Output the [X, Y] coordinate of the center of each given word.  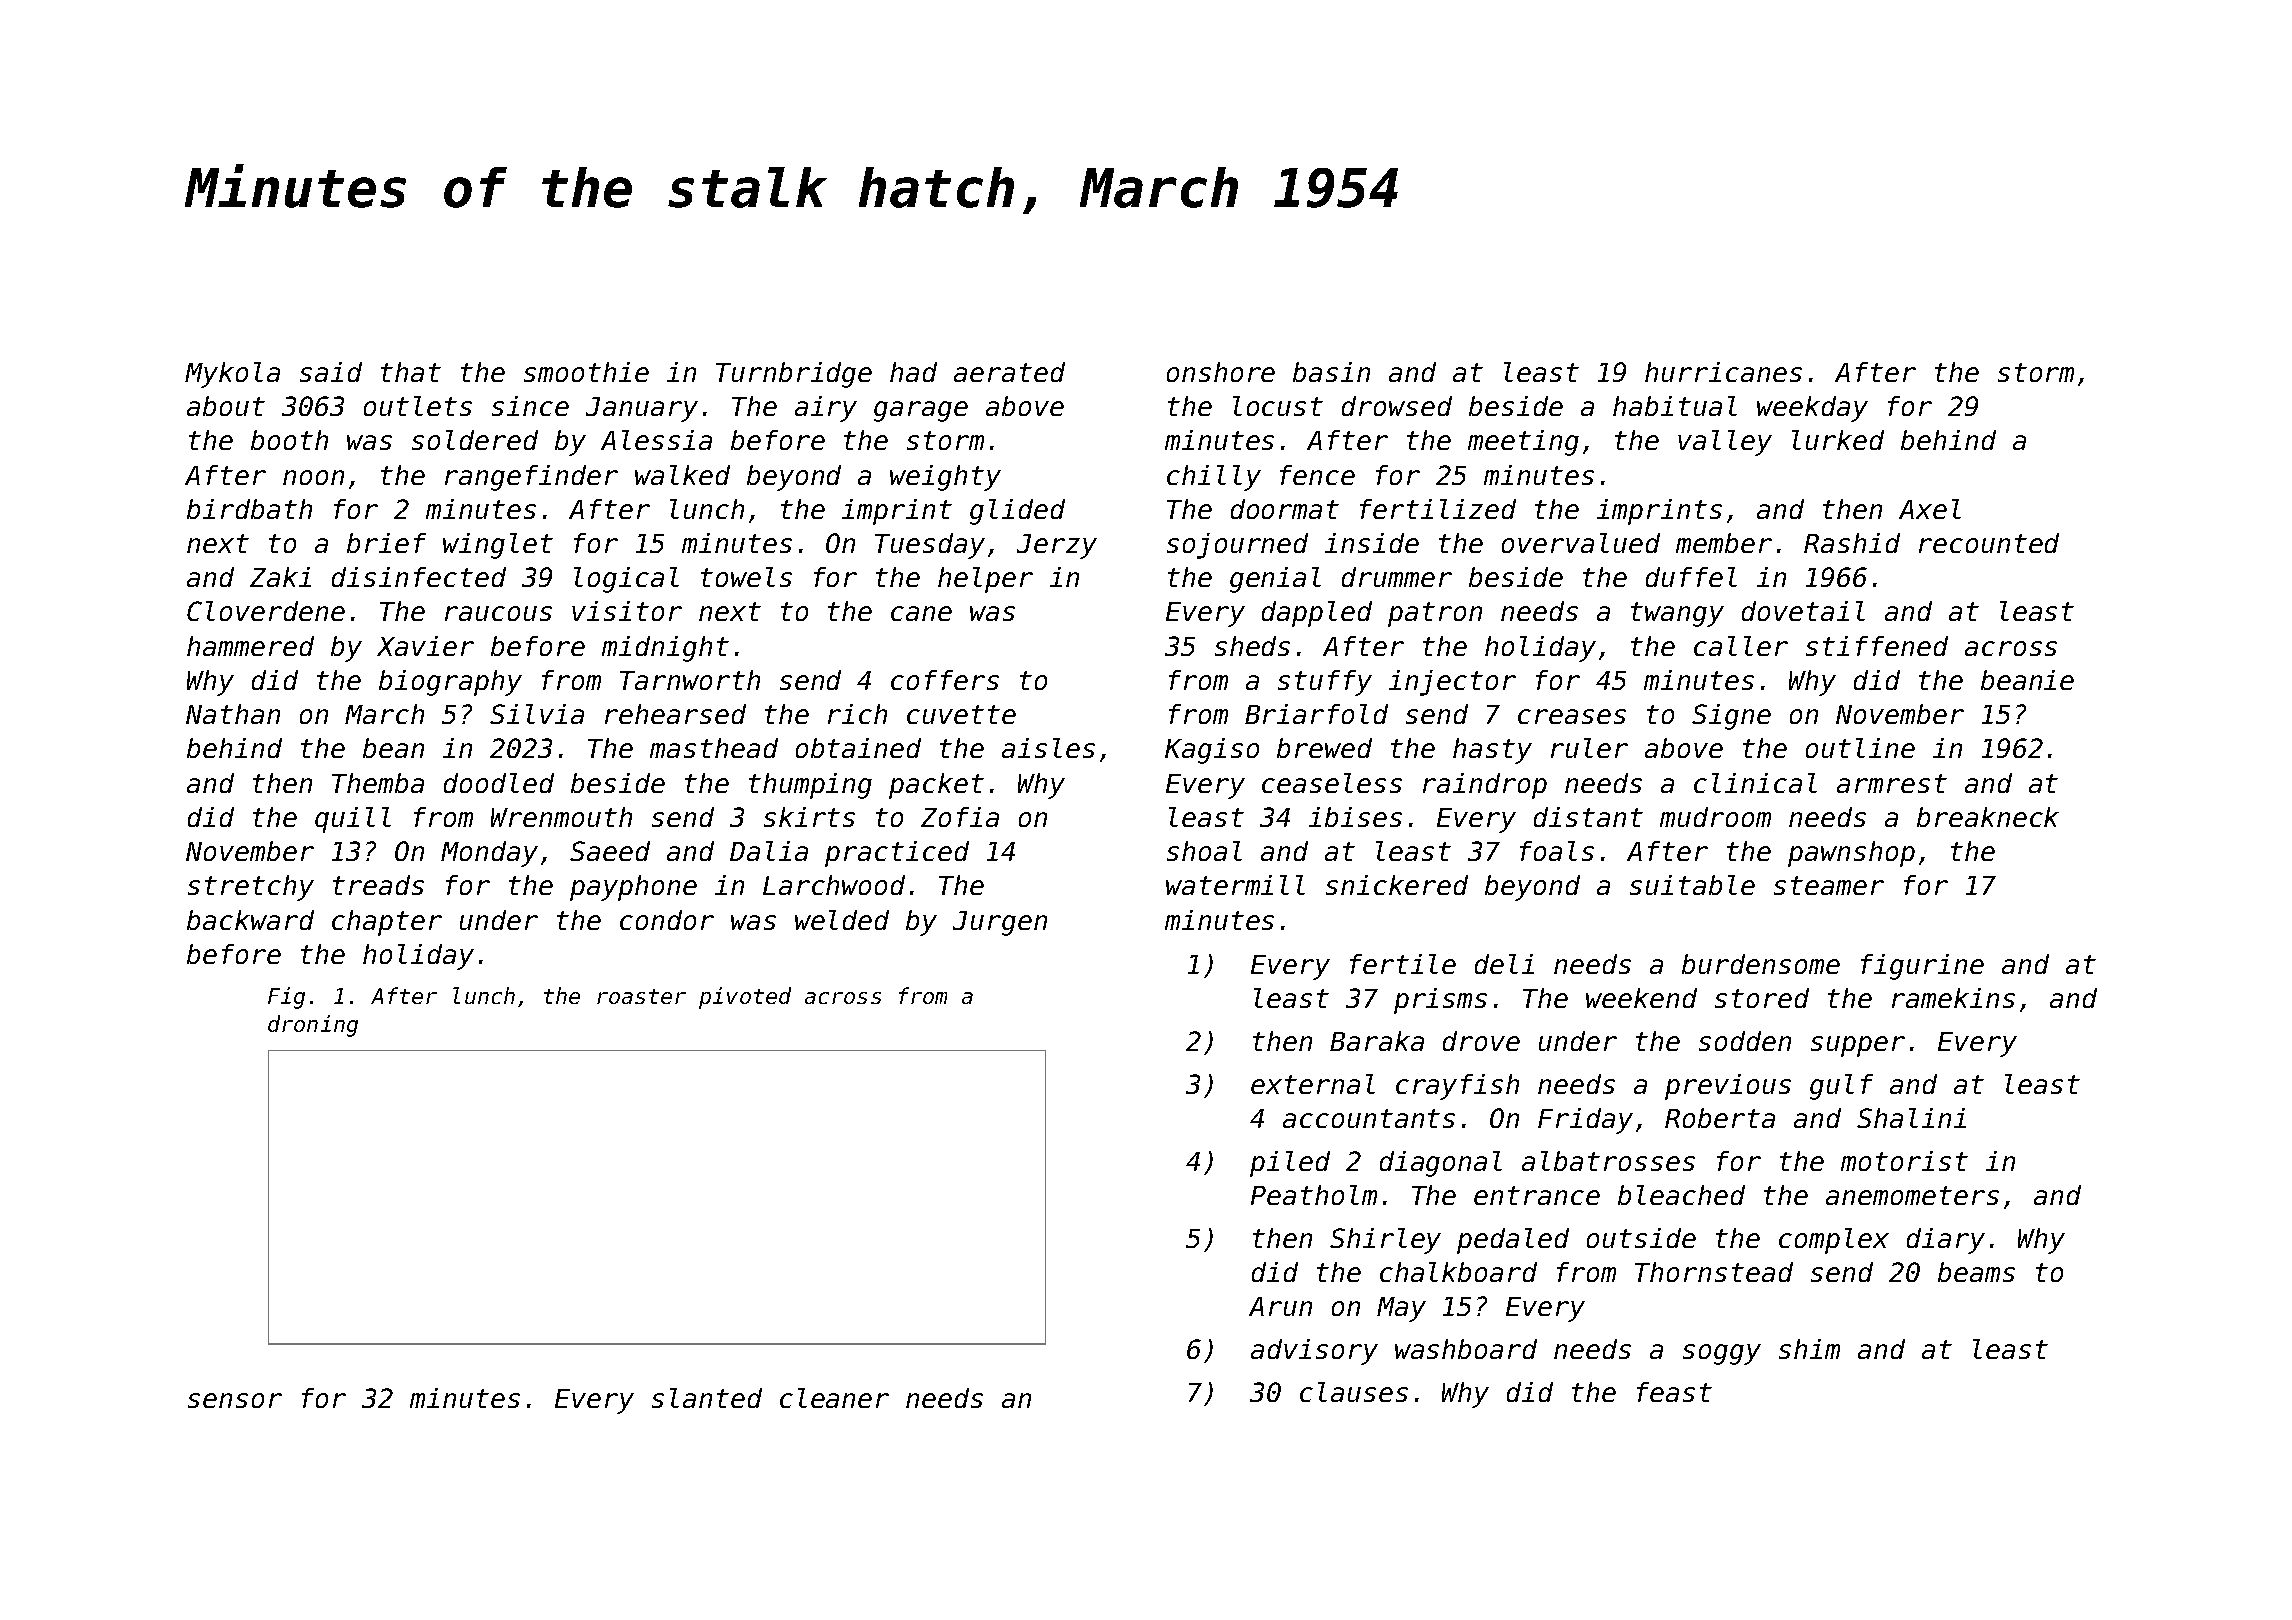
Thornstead [1714, 1272]
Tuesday [930, 546]
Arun [1280, 1306]
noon [313, 477]
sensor [235, 1400]
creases [1572, 716]
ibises [1355, 817]
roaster [641, 996]
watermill [1235, 885]
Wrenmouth [561, 817]
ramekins [1953, 998]
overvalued [1581, 543]
